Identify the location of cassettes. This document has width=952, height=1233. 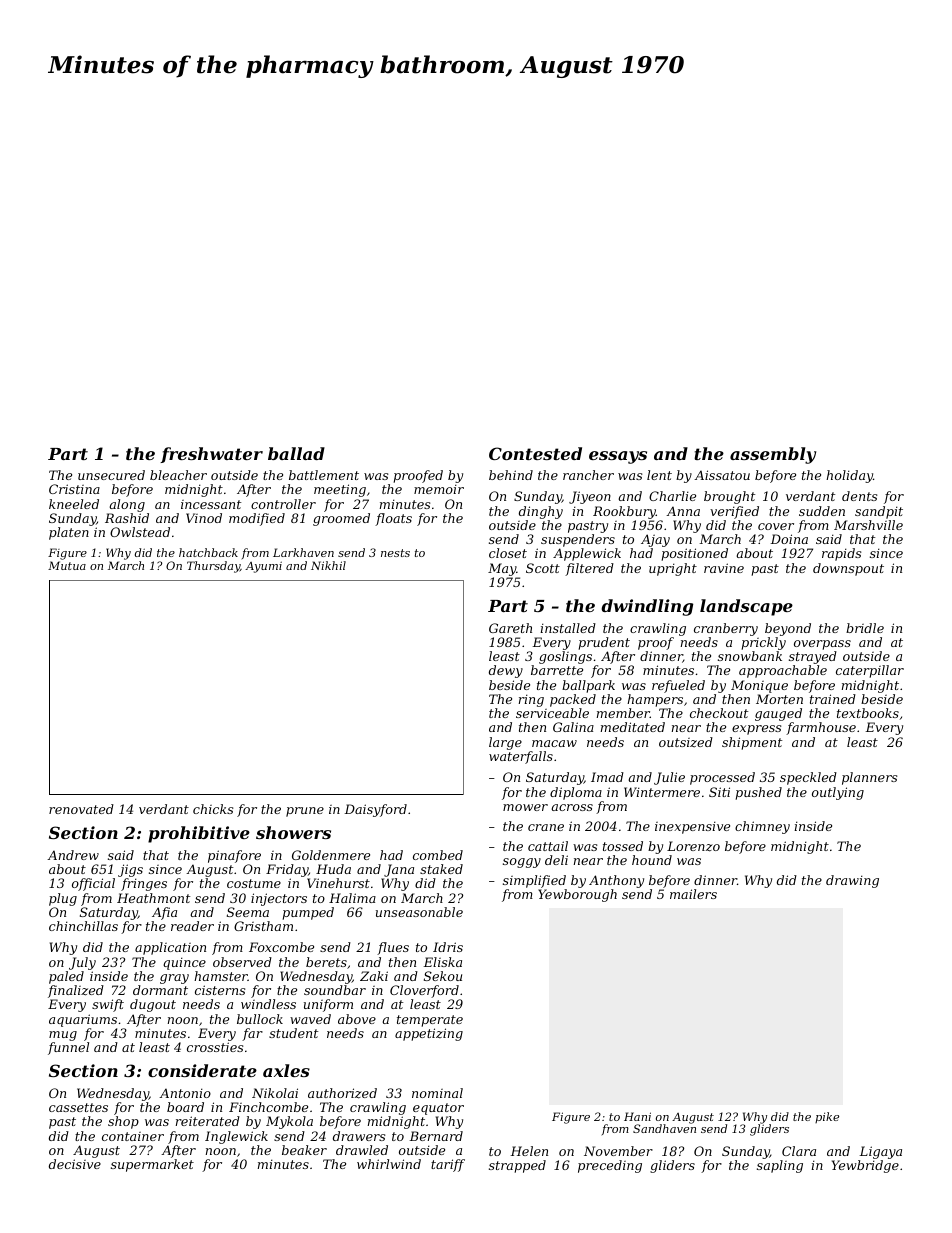
(78, 1107).
